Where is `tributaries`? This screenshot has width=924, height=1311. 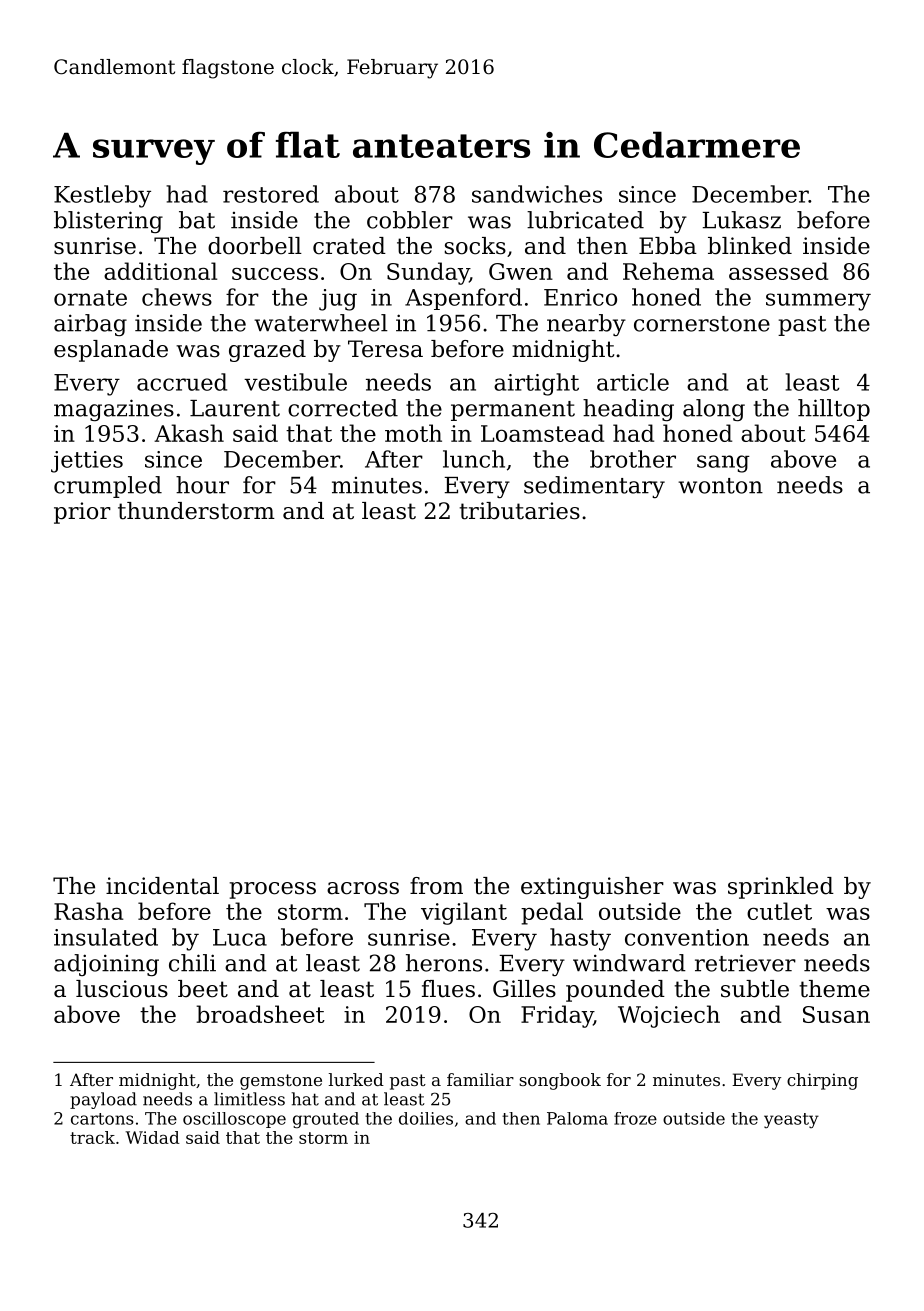 tributaries is located at coordinates (520, 511).
